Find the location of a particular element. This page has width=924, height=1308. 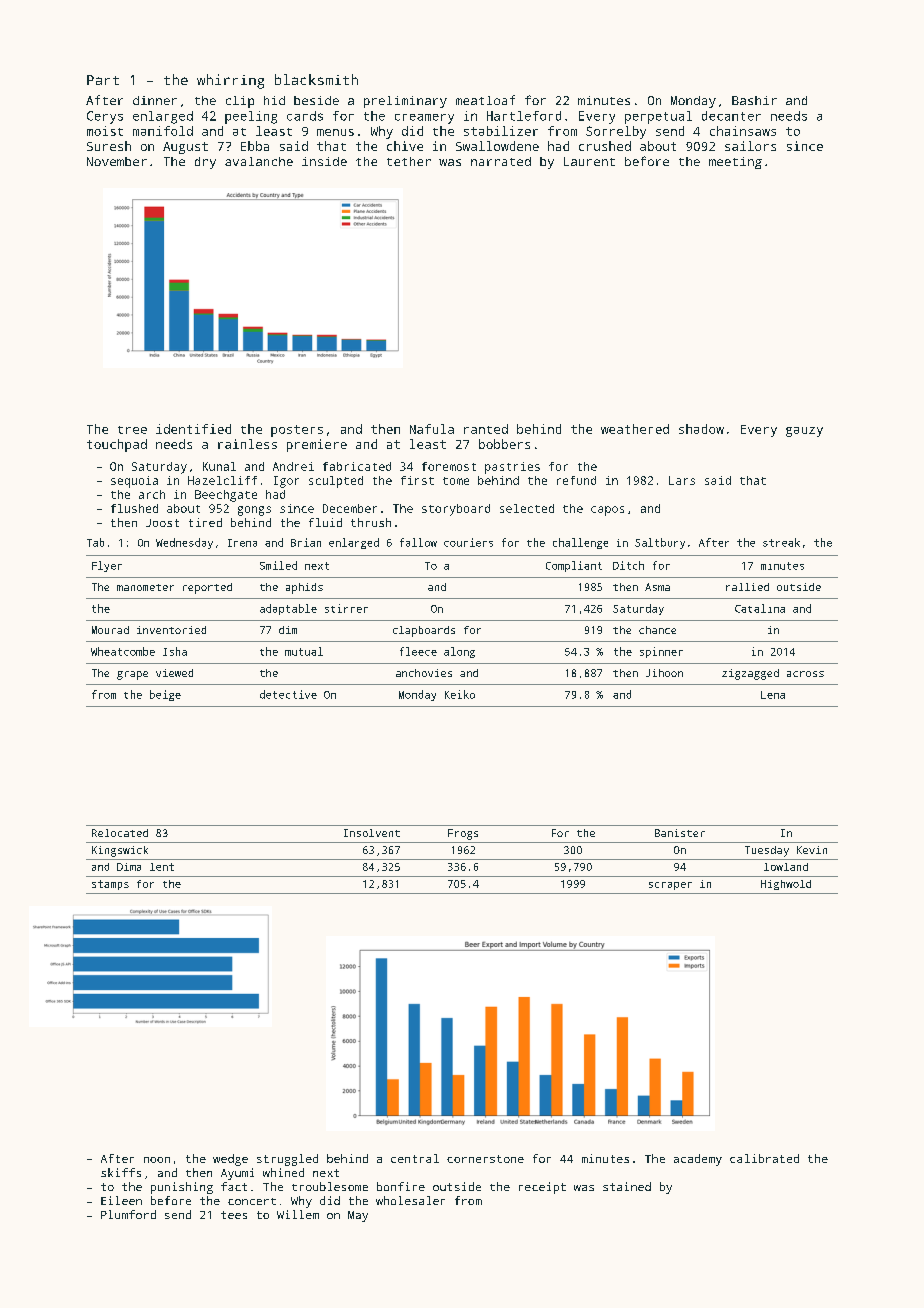

Plumford is located at coordinates (128, 1214).
